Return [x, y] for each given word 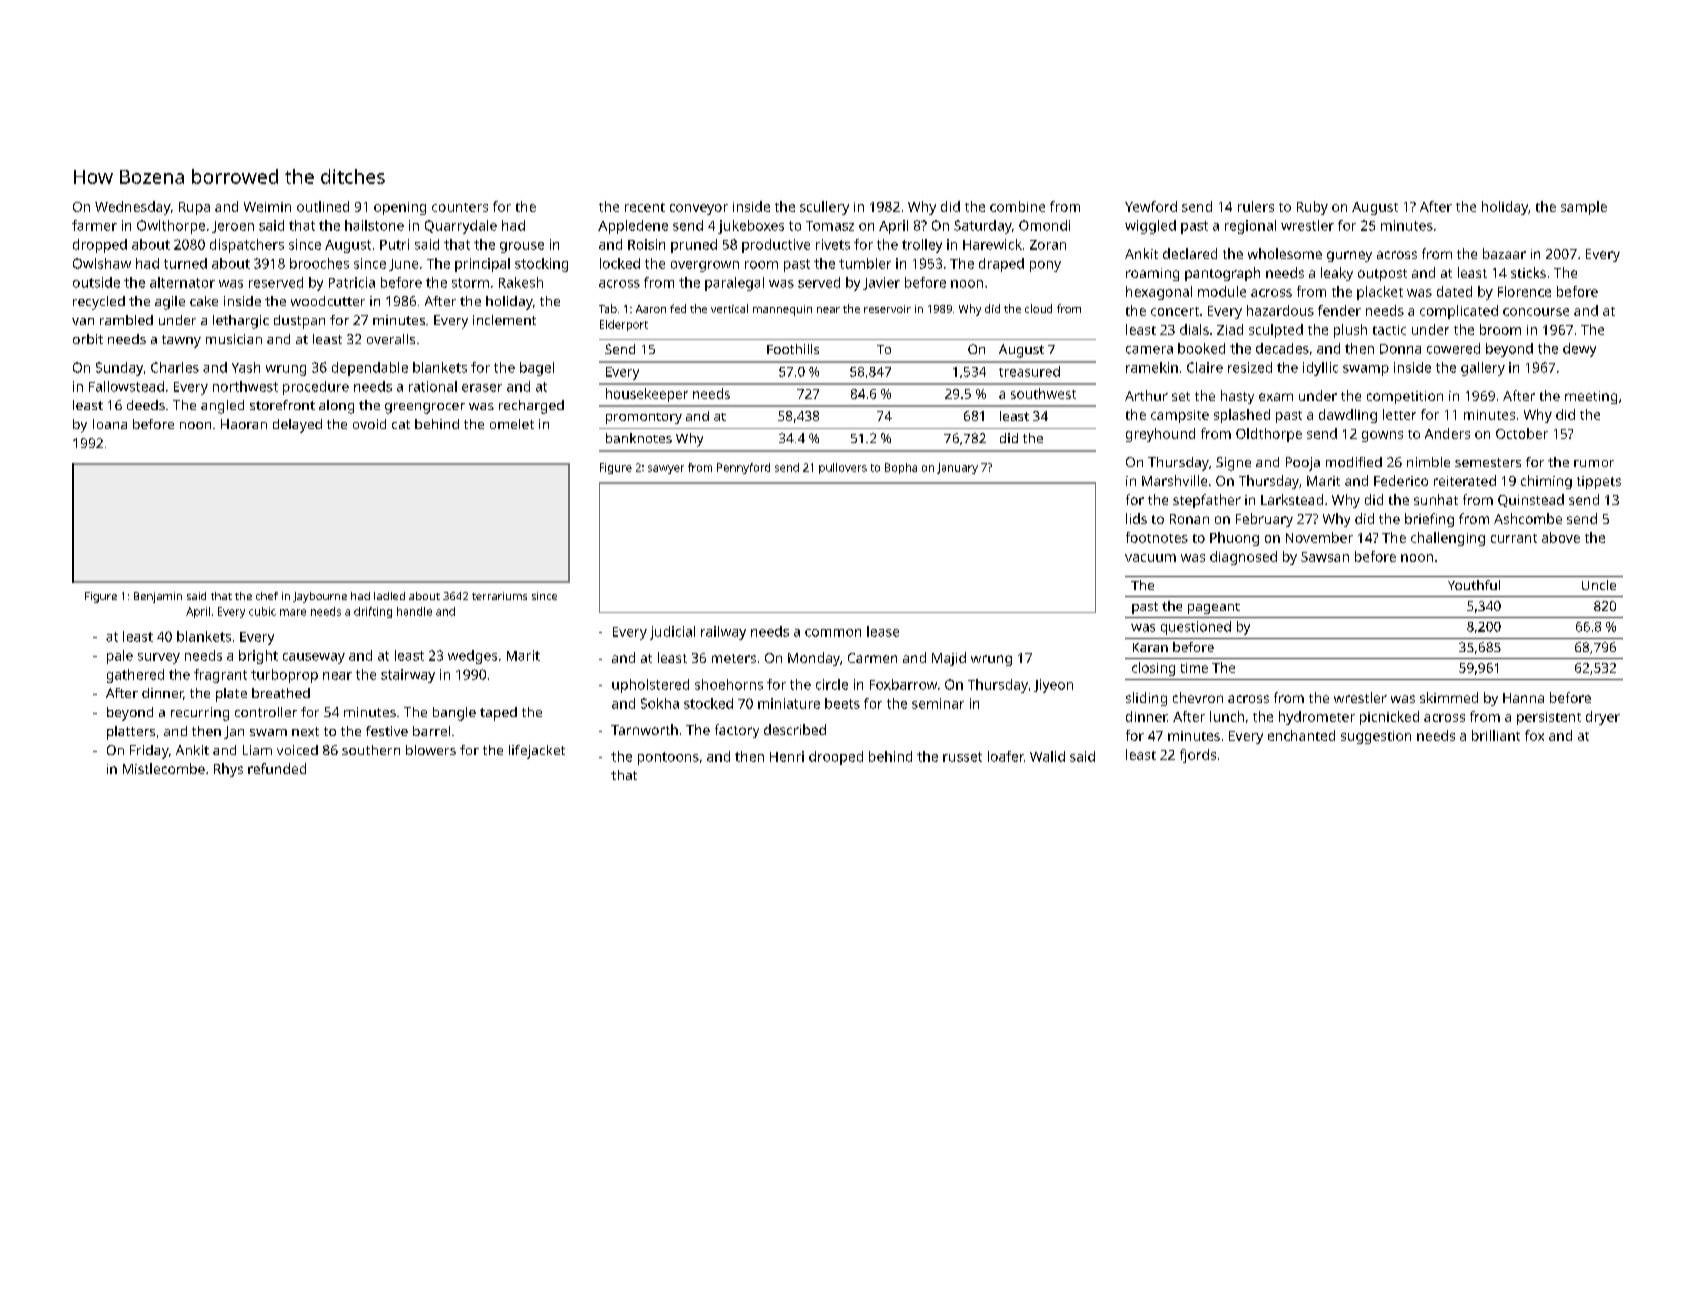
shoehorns [729, 684]
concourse [1536, 312]
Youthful [1474, 585]
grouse [522, 247]
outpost [1382, 275]
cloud [1038, 308]
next [305, 731]
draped [1001, 265]
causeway [314, 658]
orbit [88, 339]
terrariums [499, 596]
